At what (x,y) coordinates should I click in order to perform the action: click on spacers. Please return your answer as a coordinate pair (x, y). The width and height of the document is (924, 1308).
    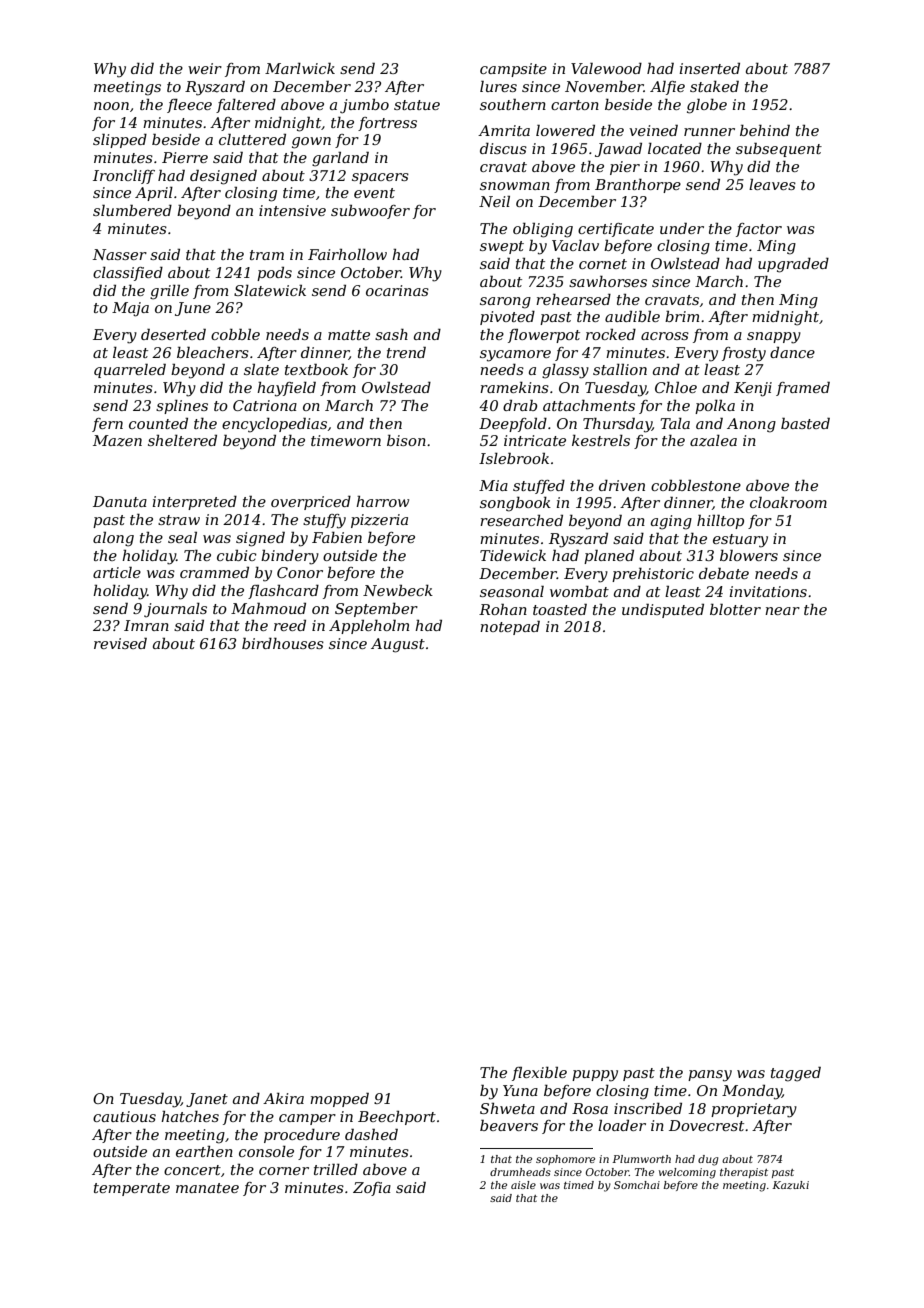
    Looking at the image, I should click on (380, 178).
